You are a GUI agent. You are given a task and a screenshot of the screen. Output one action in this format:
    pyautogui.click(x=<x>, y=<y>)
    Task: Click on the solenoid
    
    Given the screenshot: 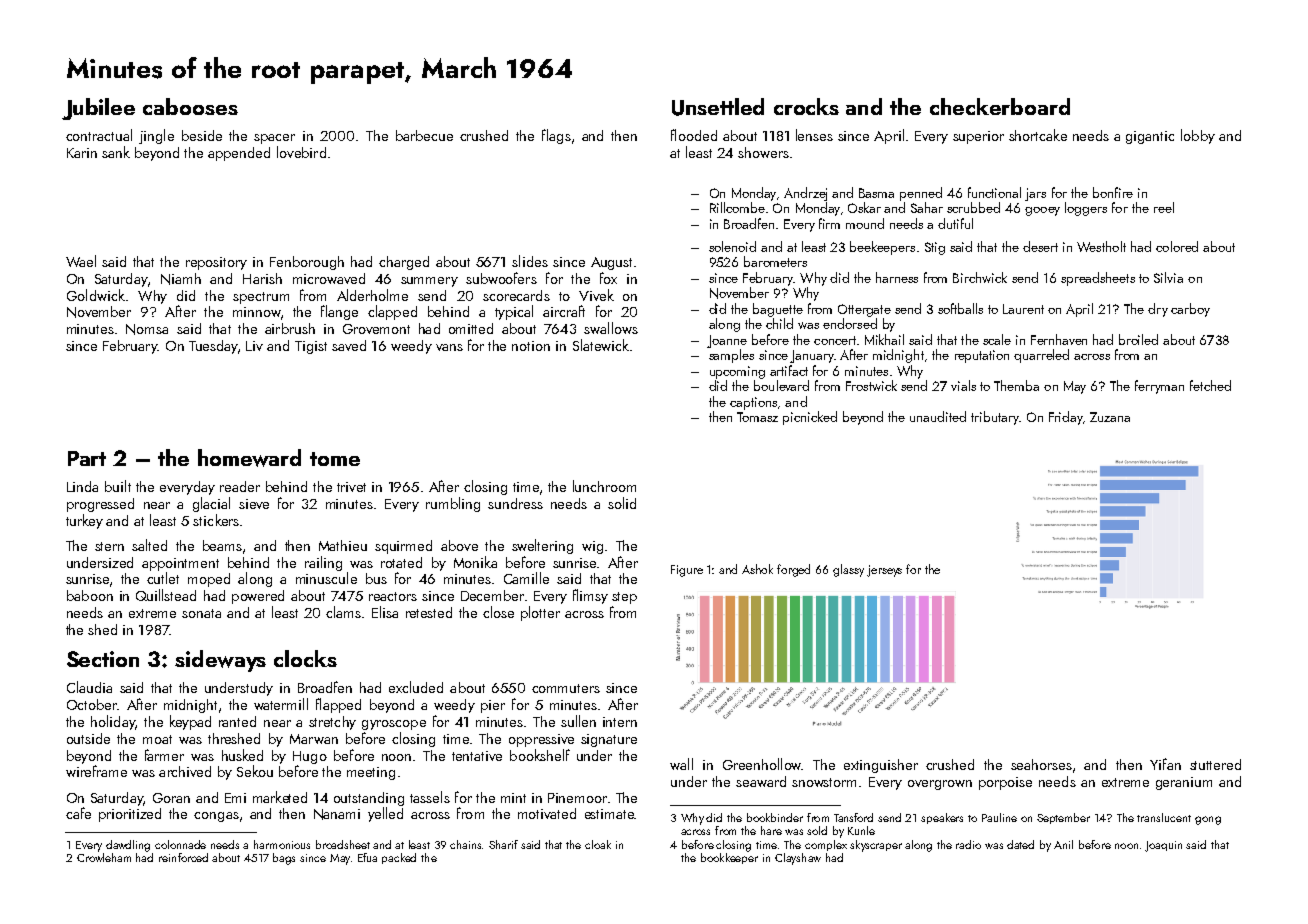 What is the action you would take?
    pyautogui.click(x=732, y=246)
